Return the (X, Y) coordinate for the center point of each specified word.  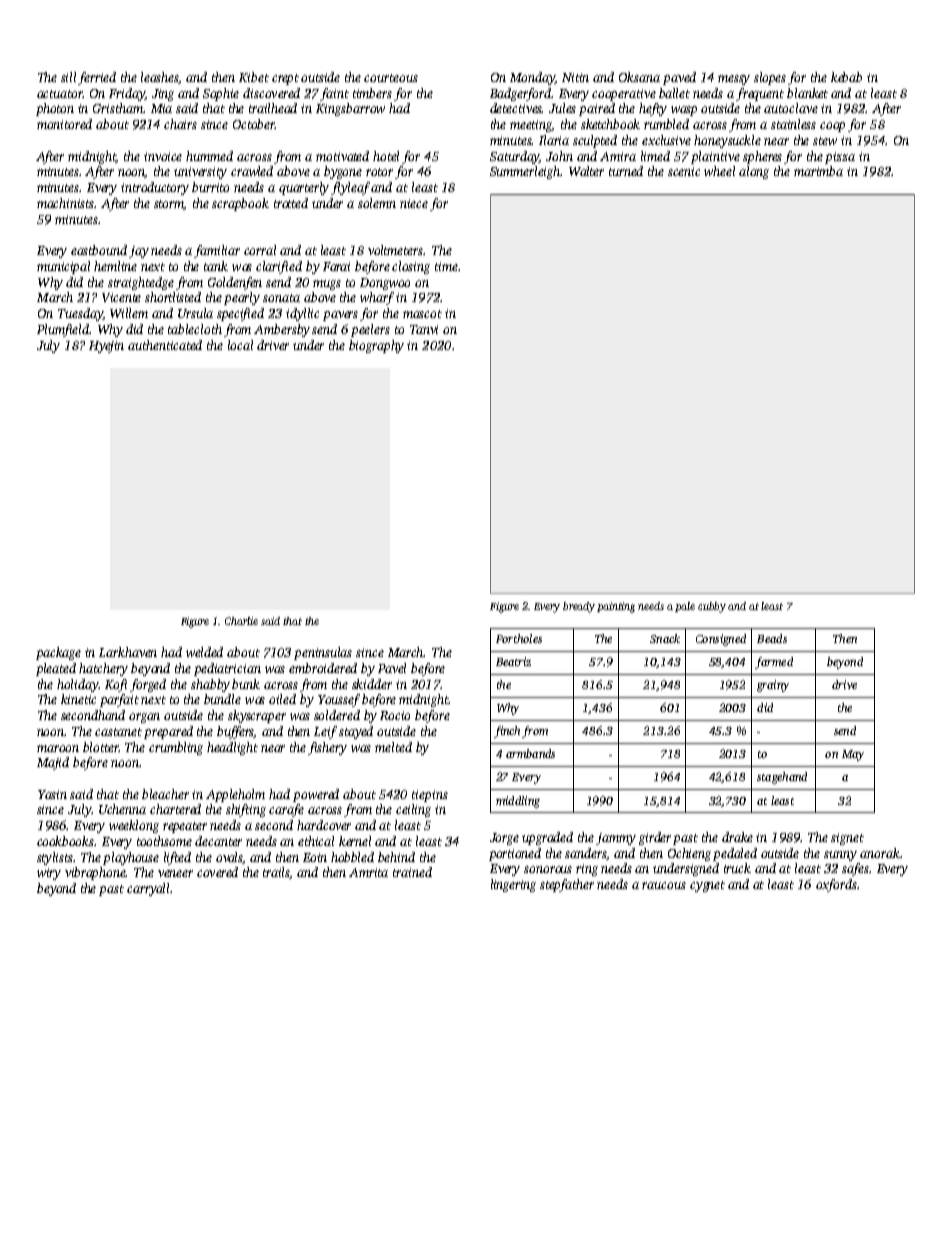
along (754, 172)
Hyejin (106, 347)
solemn (377, 203)
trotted (291, 203)
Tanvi (424, 329)
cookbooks (66, 841)
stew (825, 141)
